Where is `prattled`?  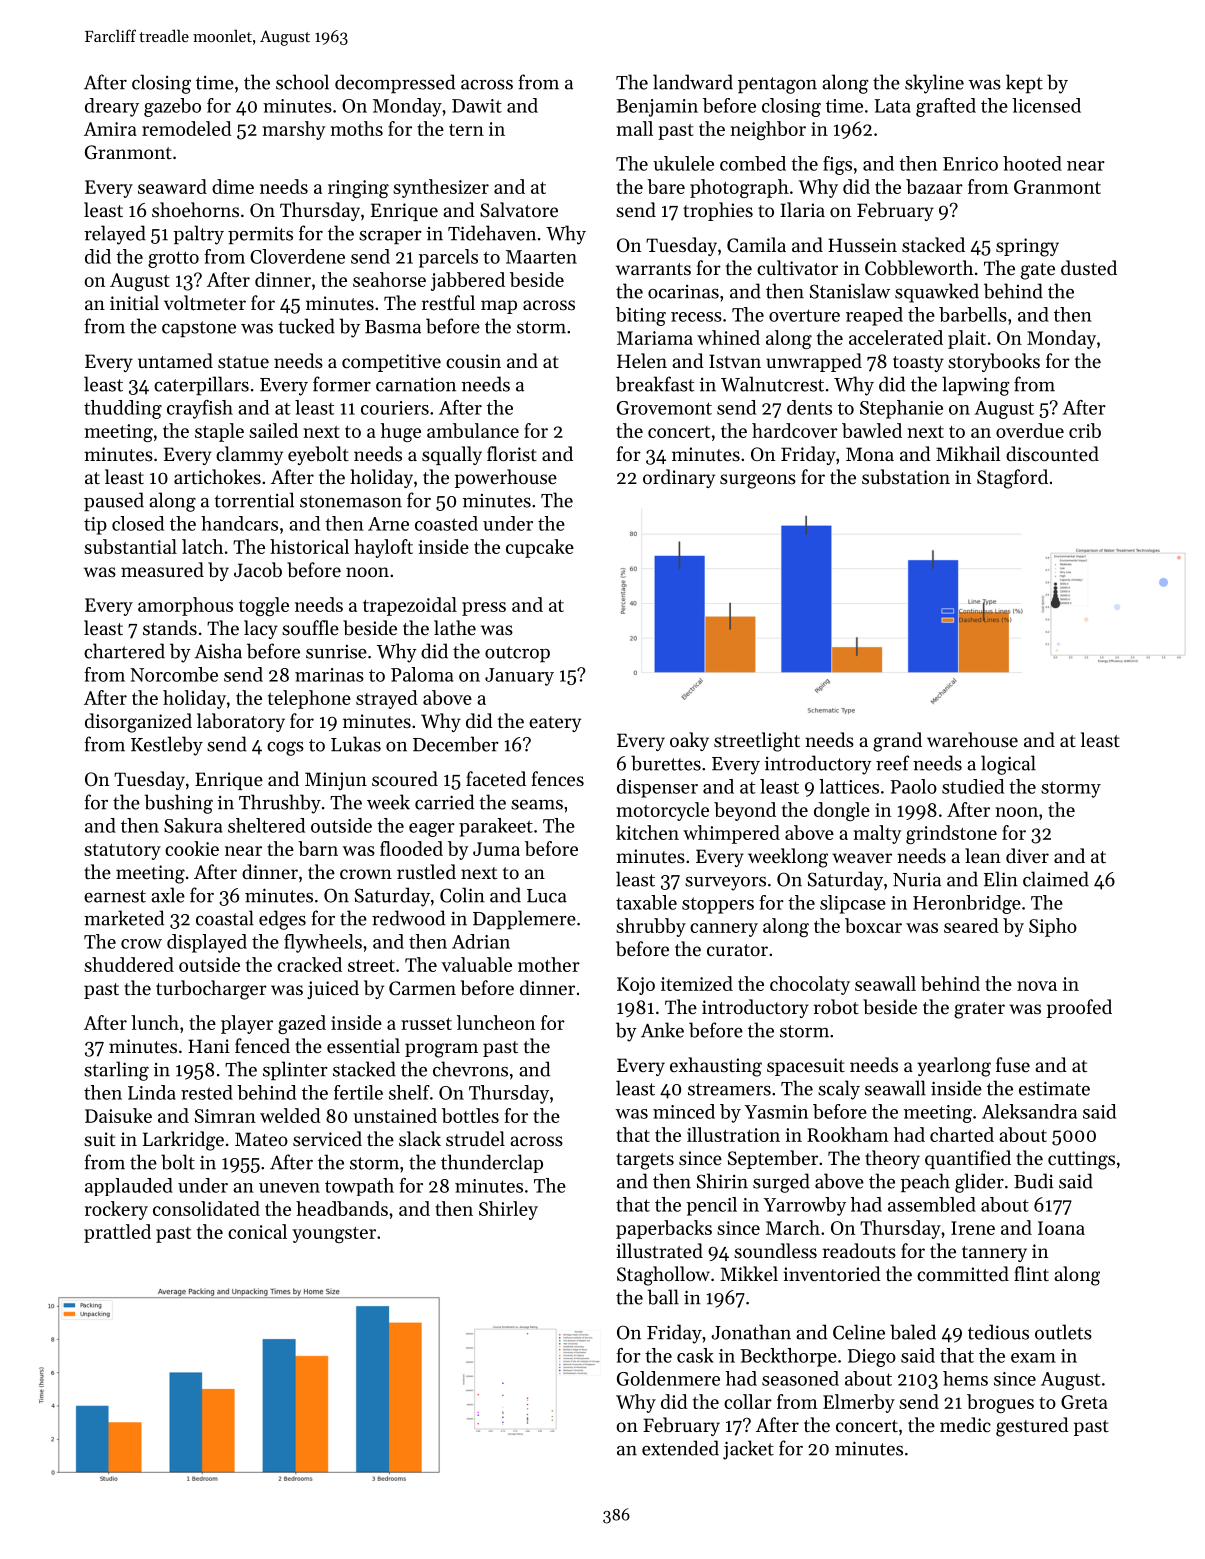
prattled is located at coordinates (117, 1233).
